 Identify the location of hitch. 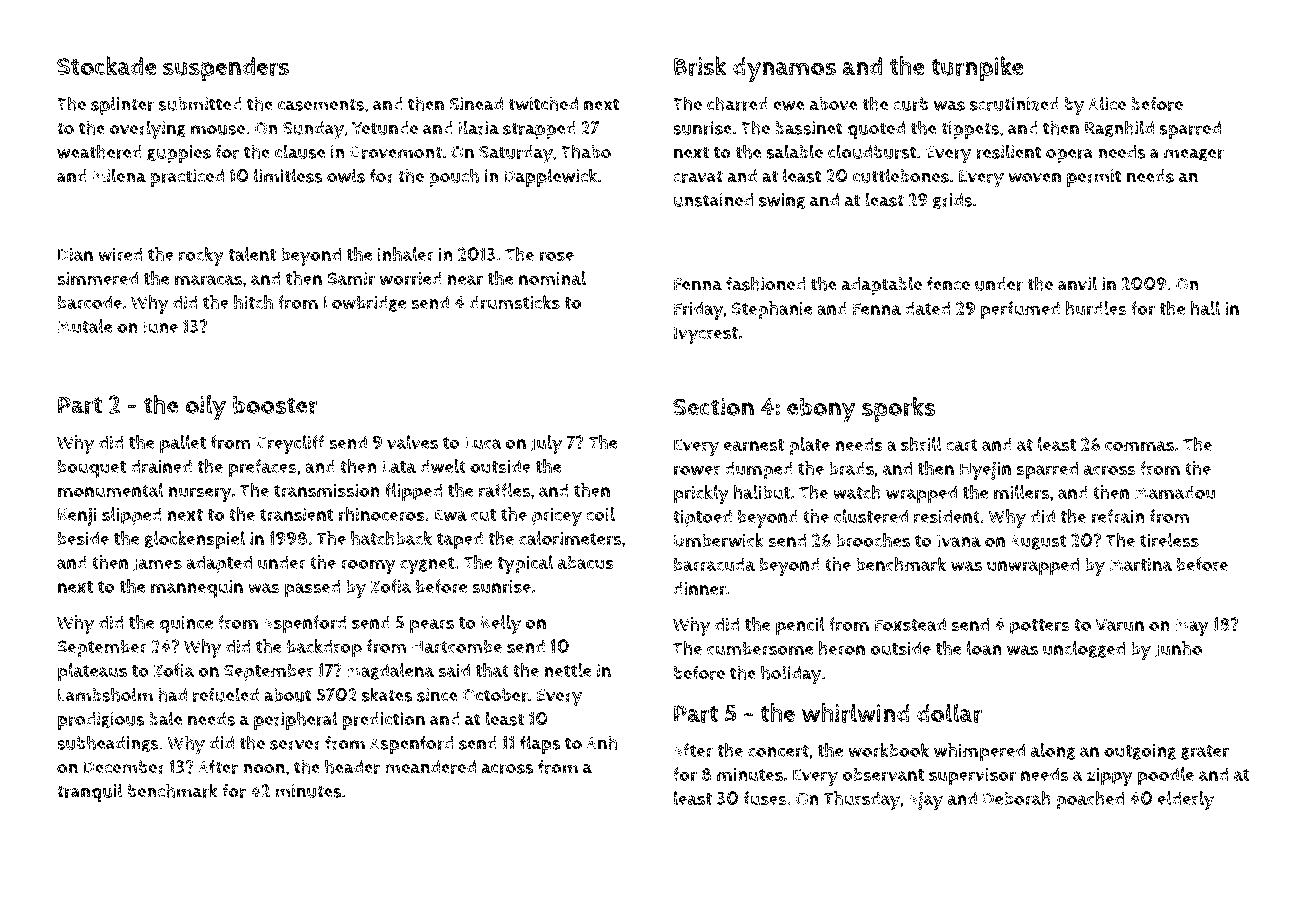
(253, 302).
